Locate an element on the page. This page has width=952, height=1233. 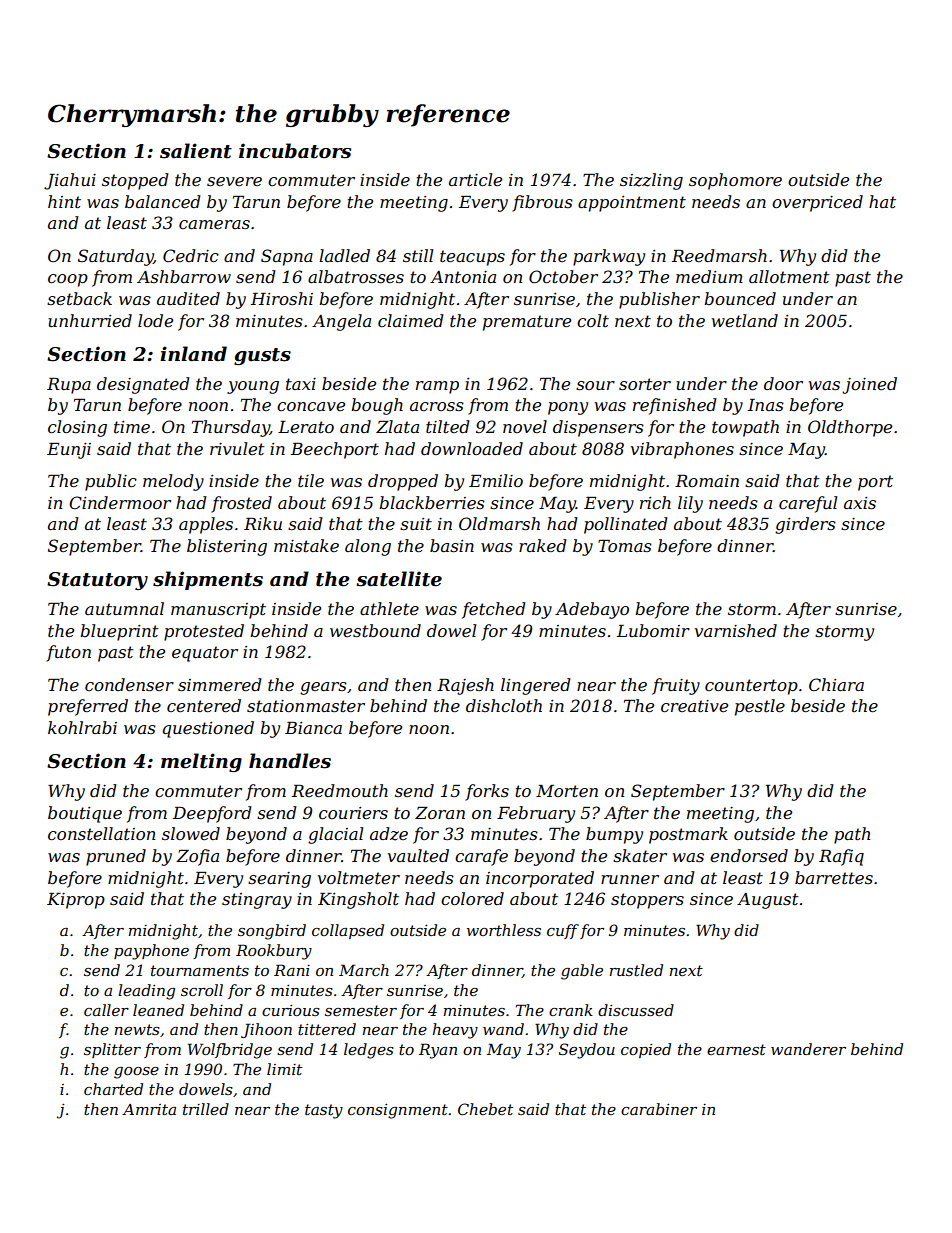
lingered is located at coordinates (536, 686).
